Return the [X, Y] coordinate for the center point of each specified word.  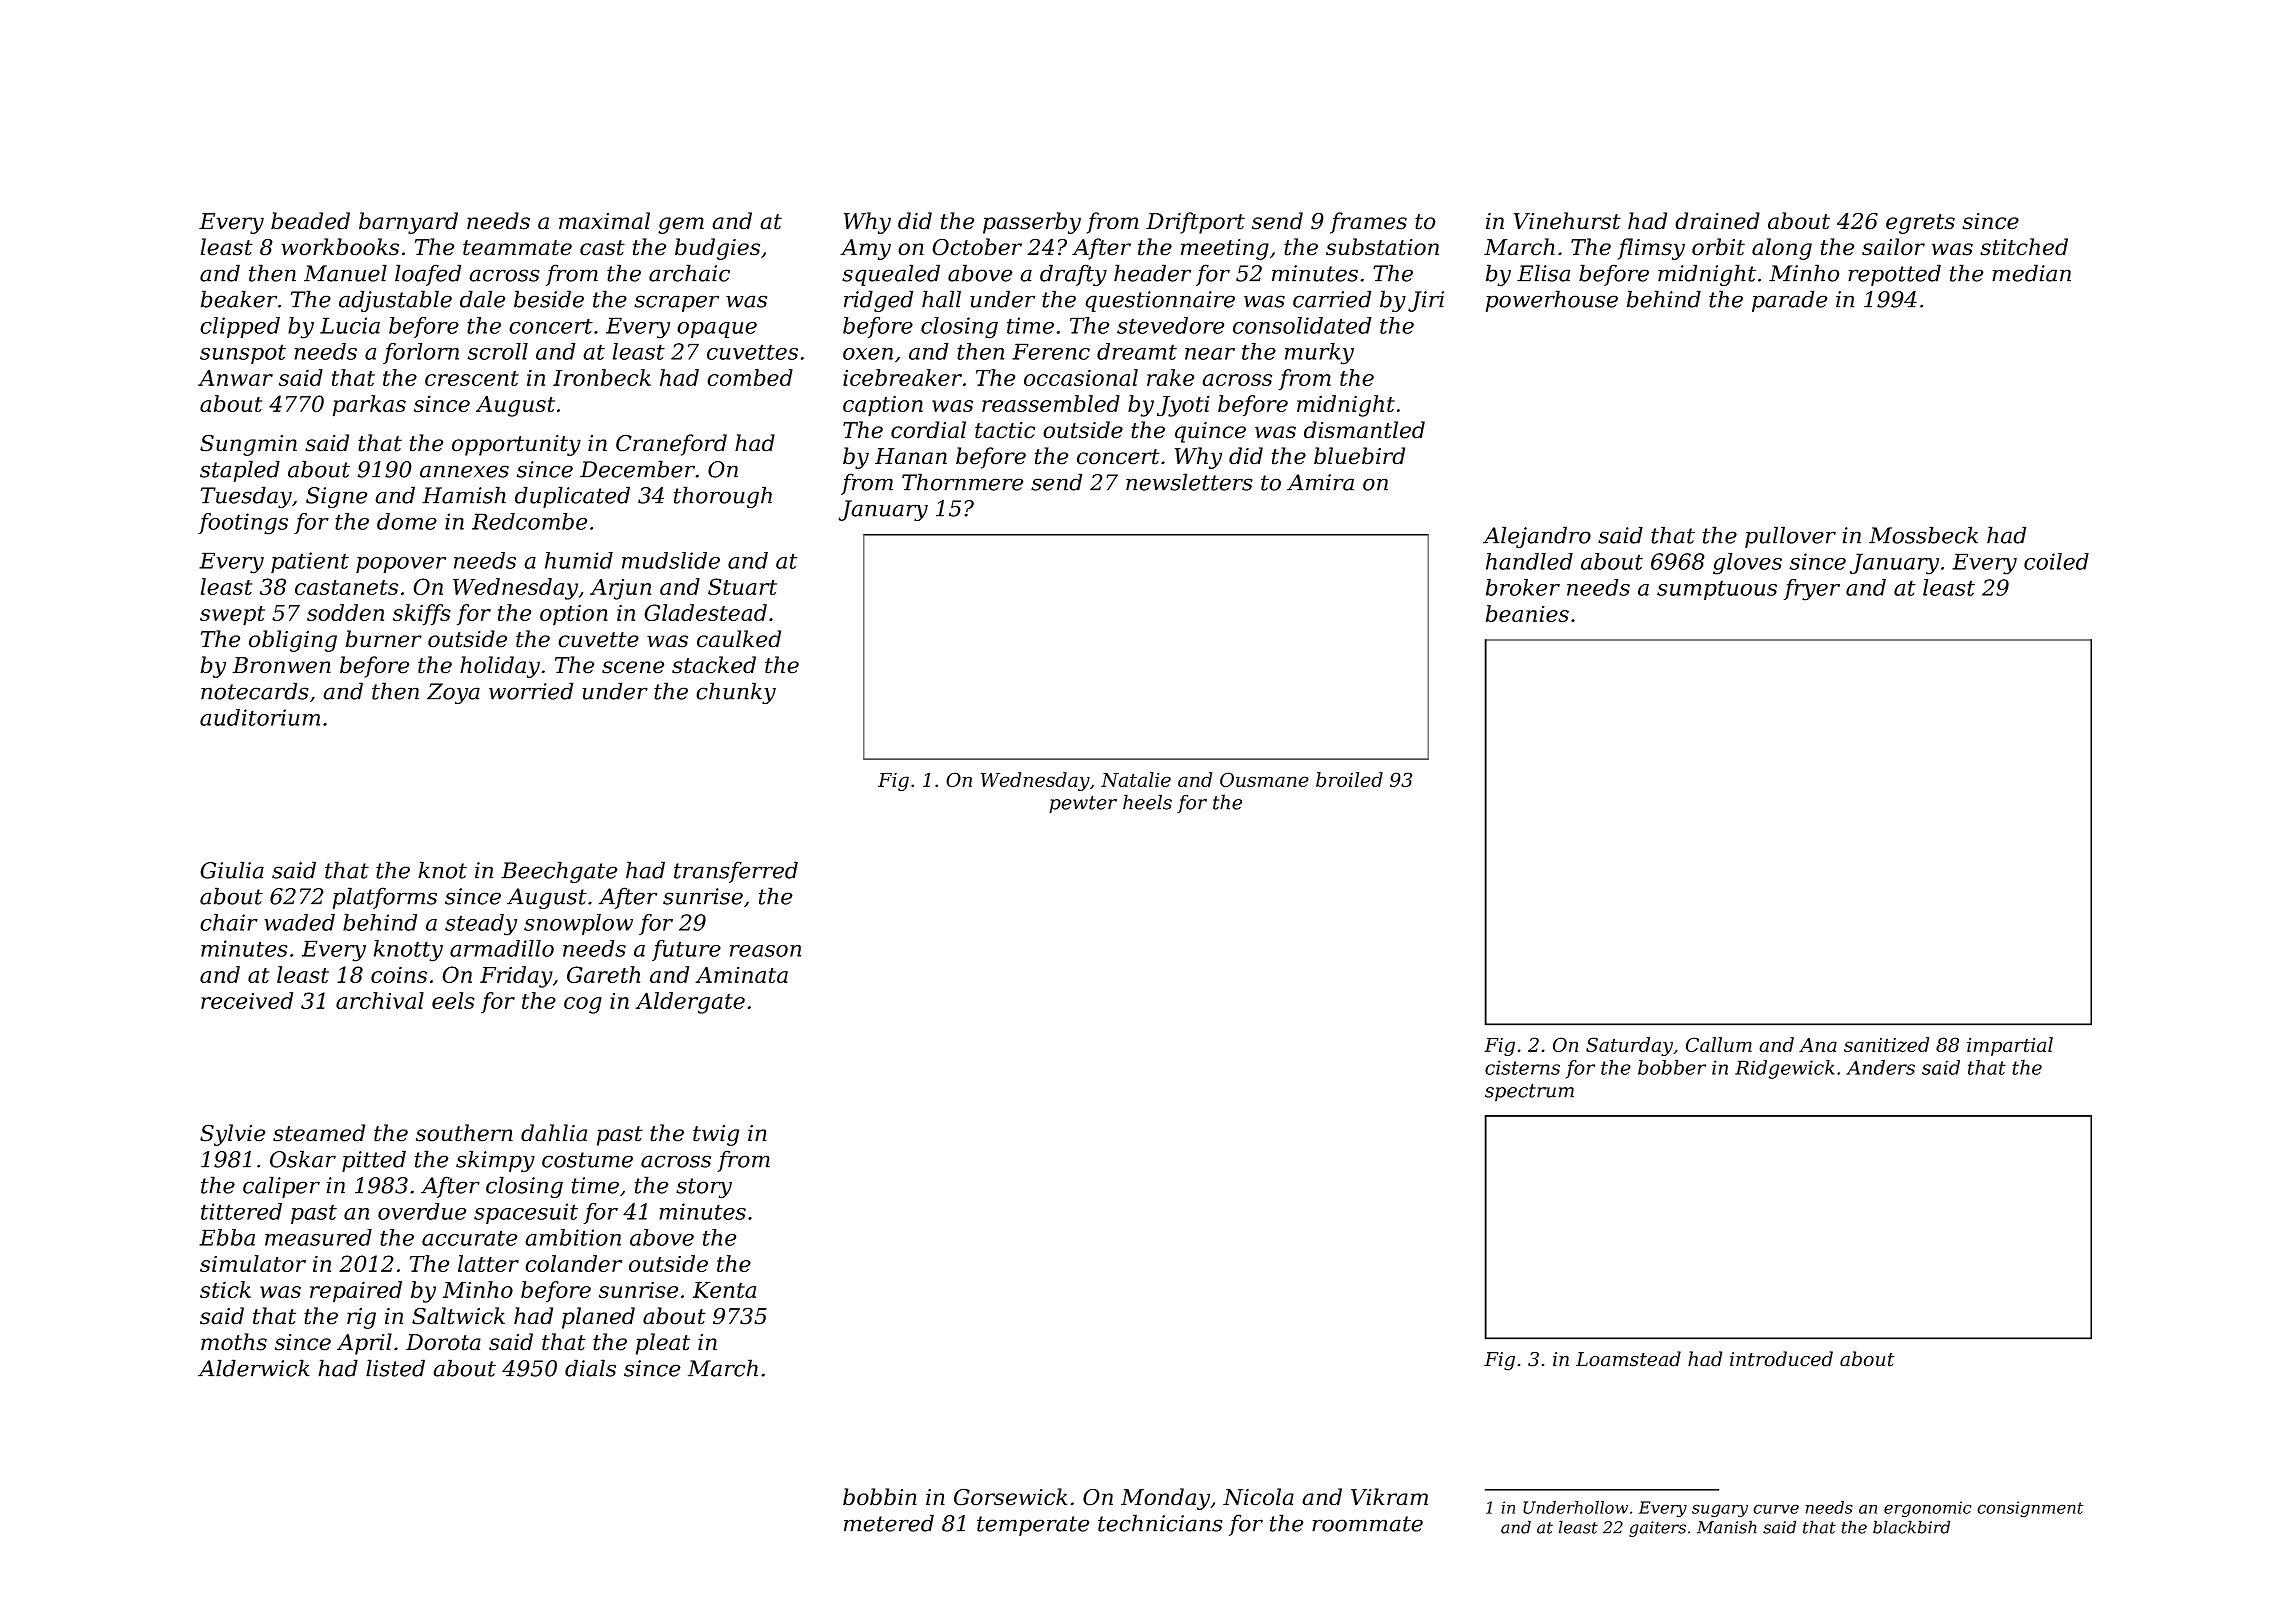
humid [579, 560]
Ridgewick [1785, 1069]
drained [1717, 221]
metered [889, 1523]
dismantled [1364, 430]
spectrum [1529, 1093]
